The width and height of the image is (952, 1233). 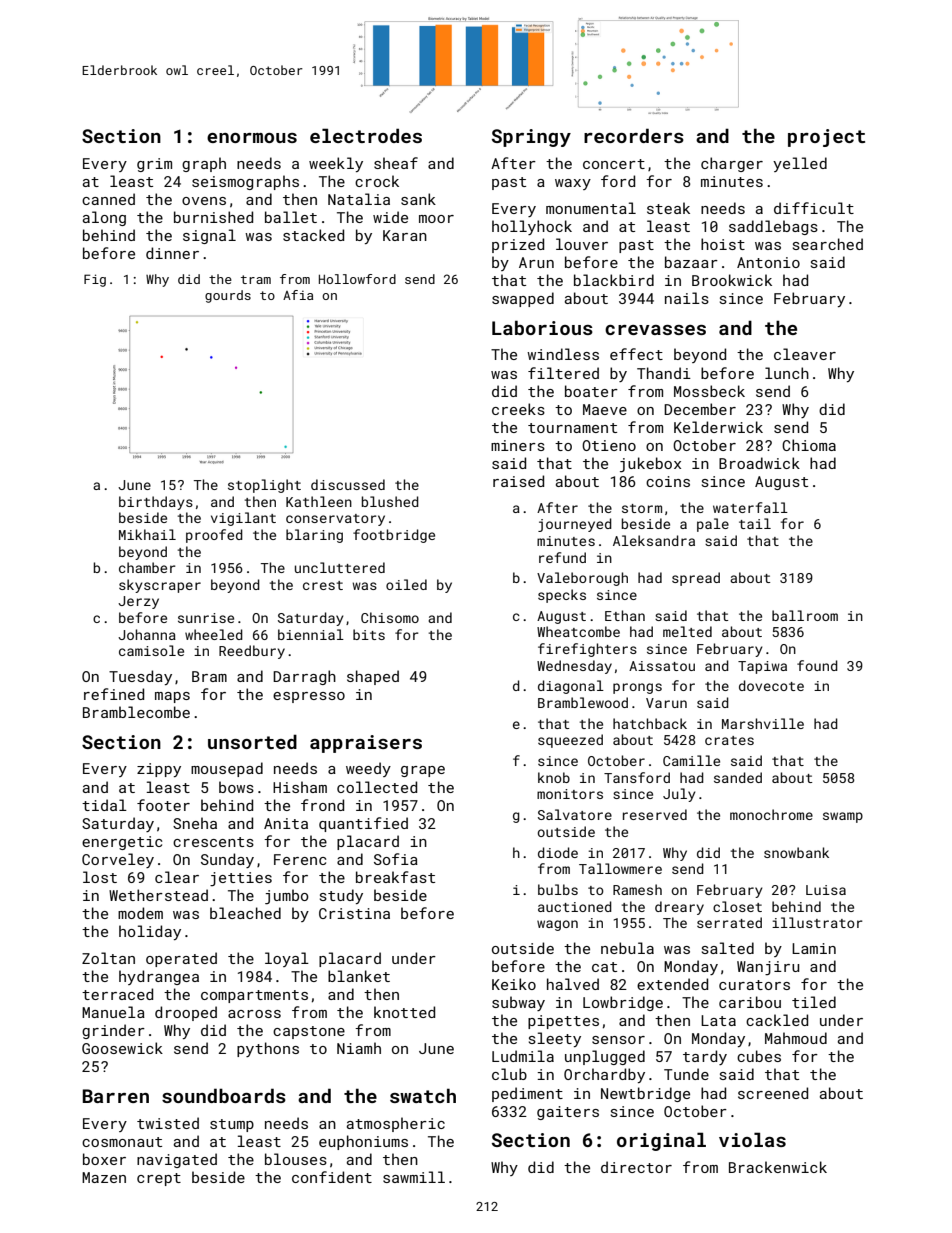 I want to click on journeyed, so click(x=575, y=525).
